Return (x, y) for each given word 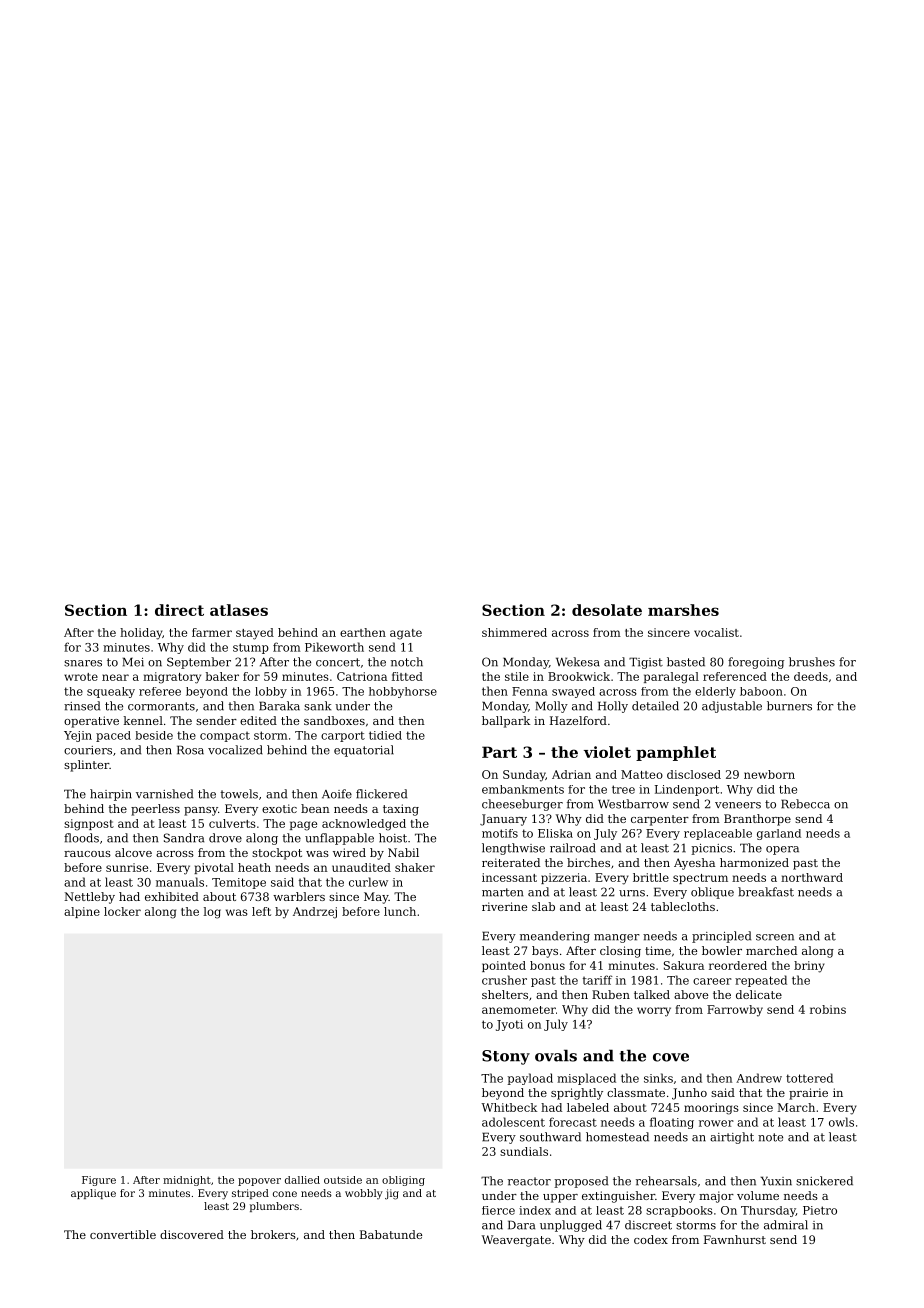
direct (179, 610)
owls (841, 1122)
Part (499, 752)
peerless (155, 810)
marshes (683, 610)
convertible (123, 1234)
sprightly (577, 1094)
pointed (504, 966)
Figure (99, 1181)
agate (406, 634)
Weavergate (516, 1241)
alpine (82, 912)
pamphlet (676, 753)
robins (828, 1009)
